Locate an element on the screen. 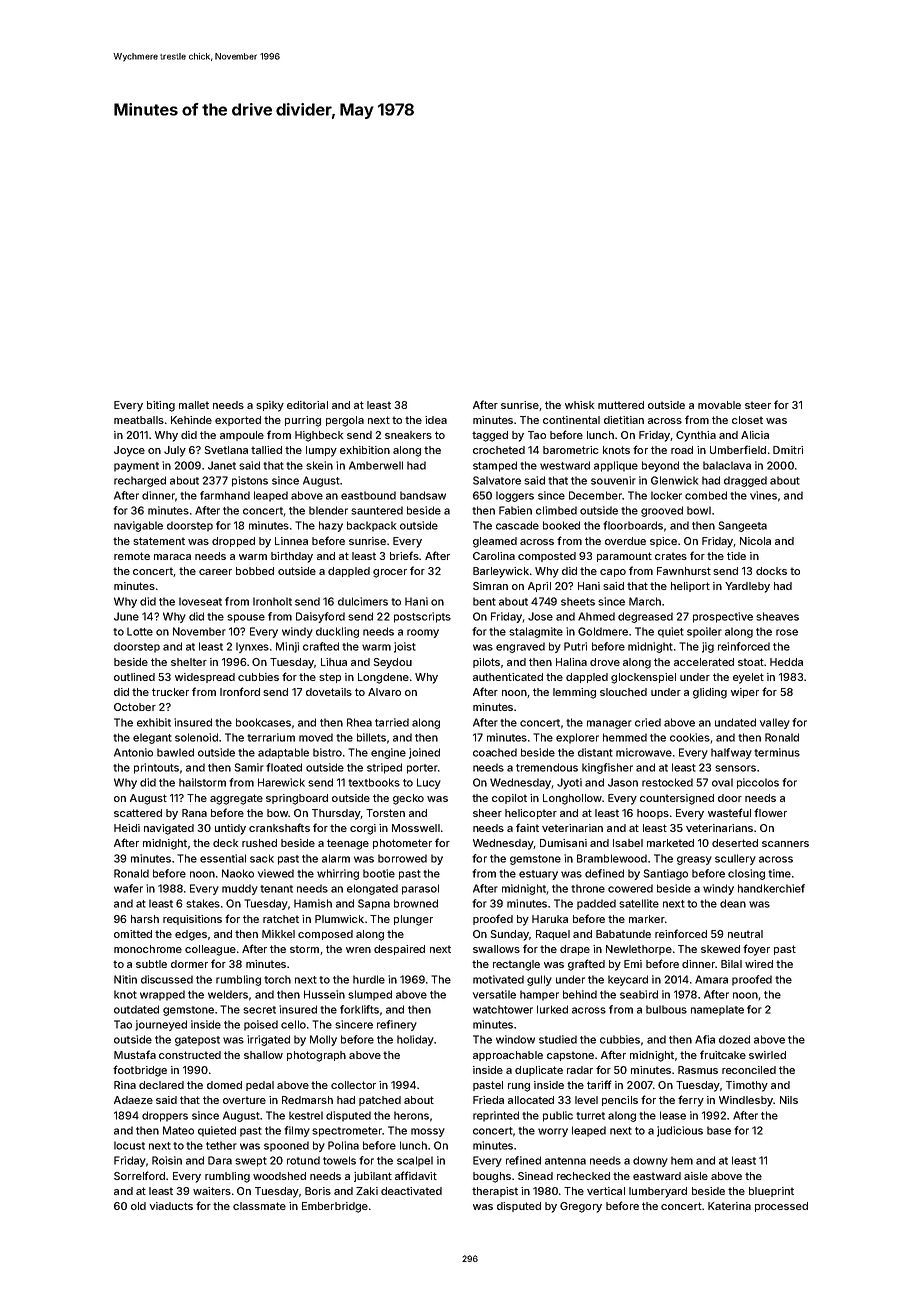 The height and width of the screenshot is (1308, 924). Torsten is located at coordinates (385, 813).
